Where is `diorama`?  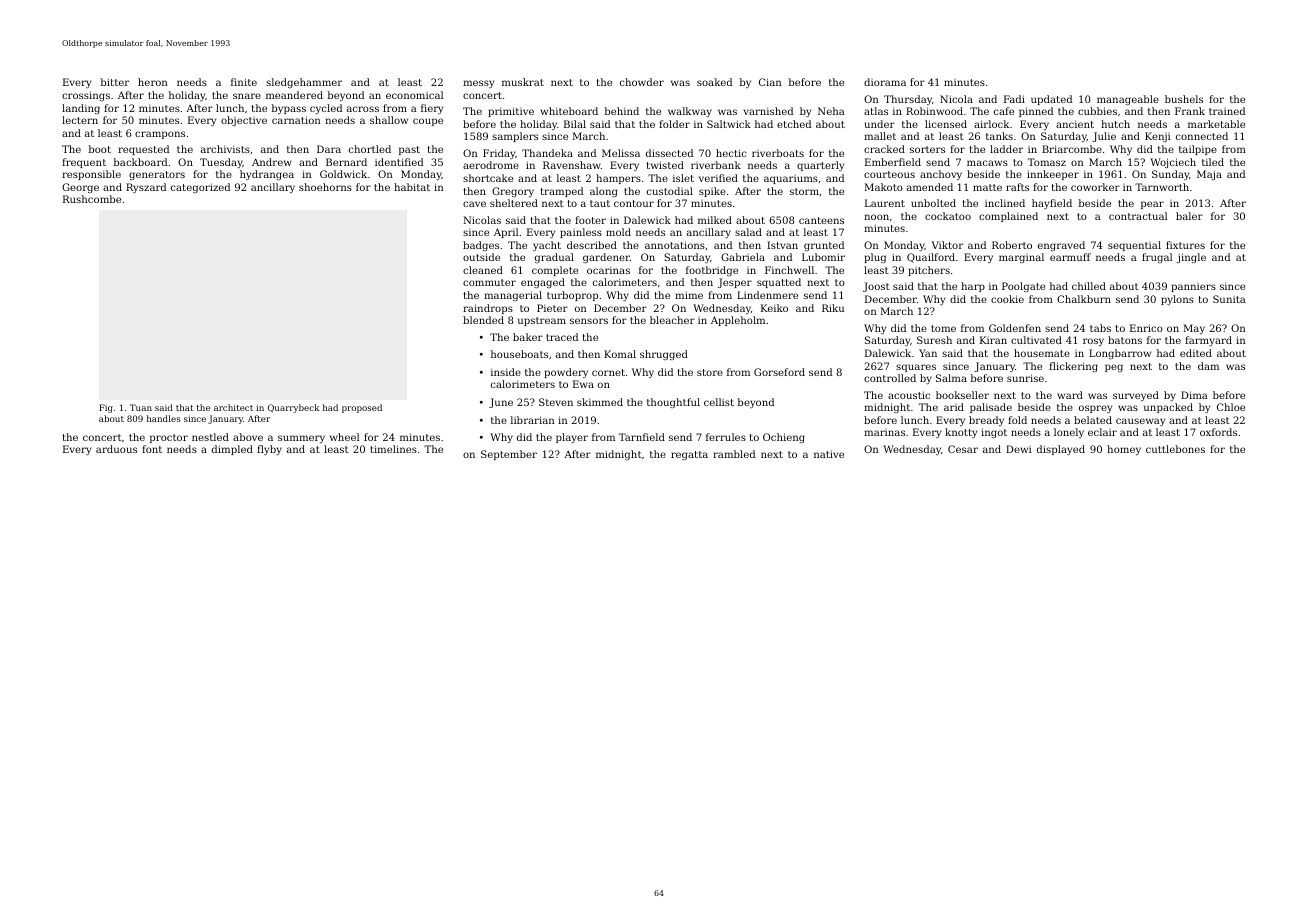
diorama is located at coordinates (885, 82).
